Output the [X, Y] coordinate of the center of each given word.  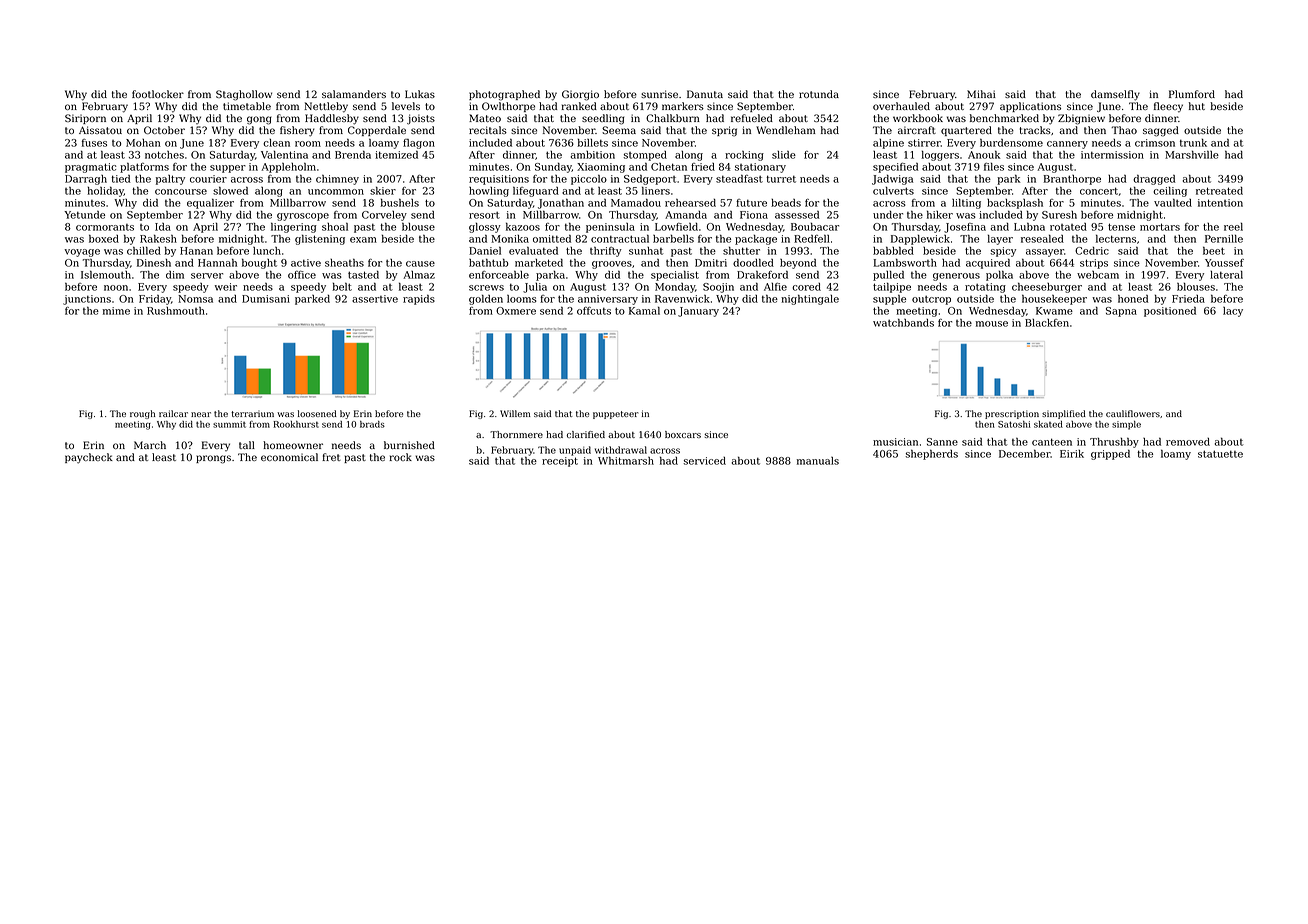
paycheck [89, 458]
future [751, 203]
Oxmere [516, 311]
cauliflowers [1133, 413]
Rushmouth [176, 311]
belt [342, 286]
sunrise [659, 94]
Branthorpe [1072, 180]
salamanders [354, 94]
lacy [1233, 312]
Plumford [1192, 94]
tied [120, 179]
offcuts [594, 311]
